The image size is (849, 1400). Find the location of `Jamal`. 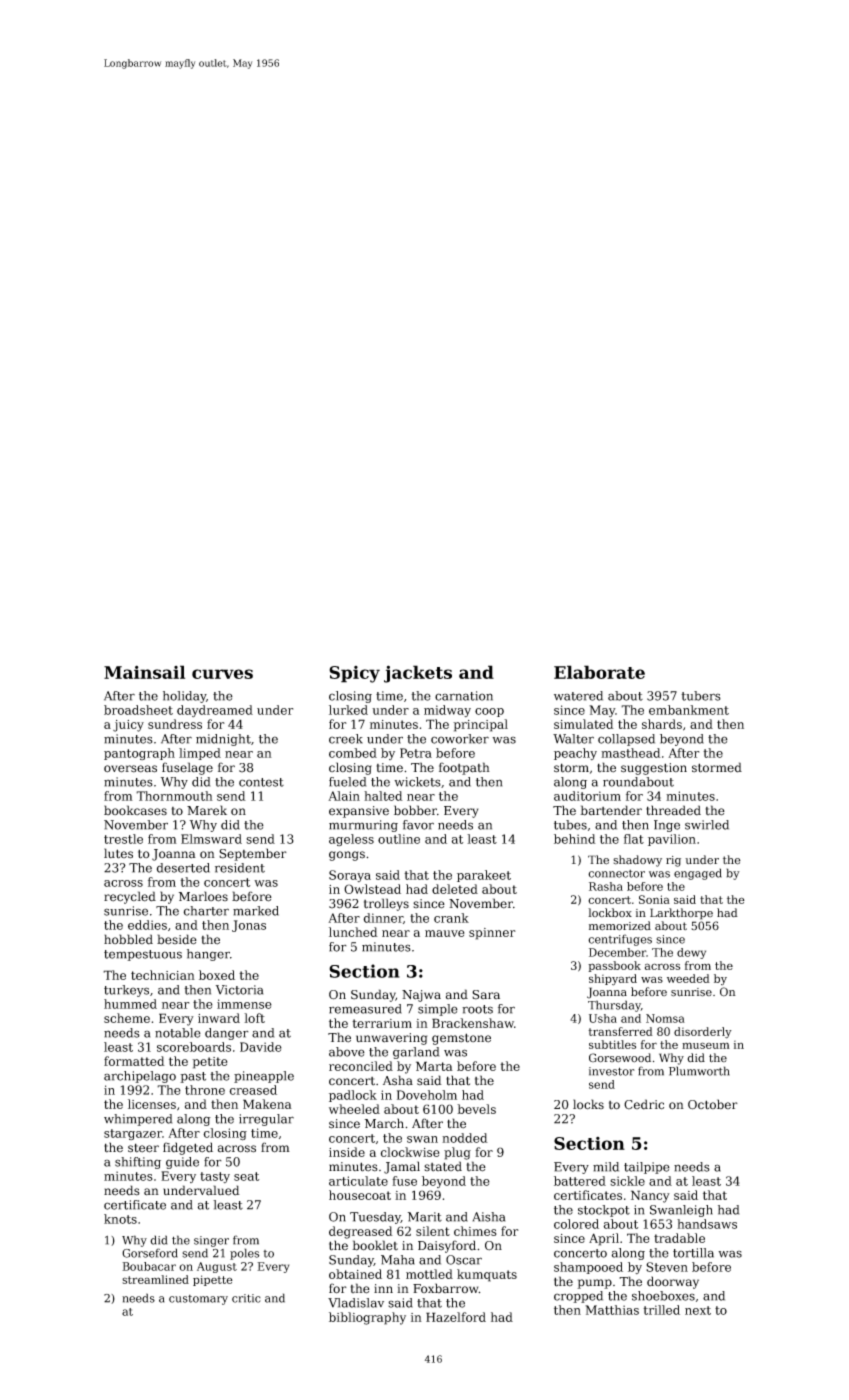

Jamal is located at coordinates (402, 1167).
